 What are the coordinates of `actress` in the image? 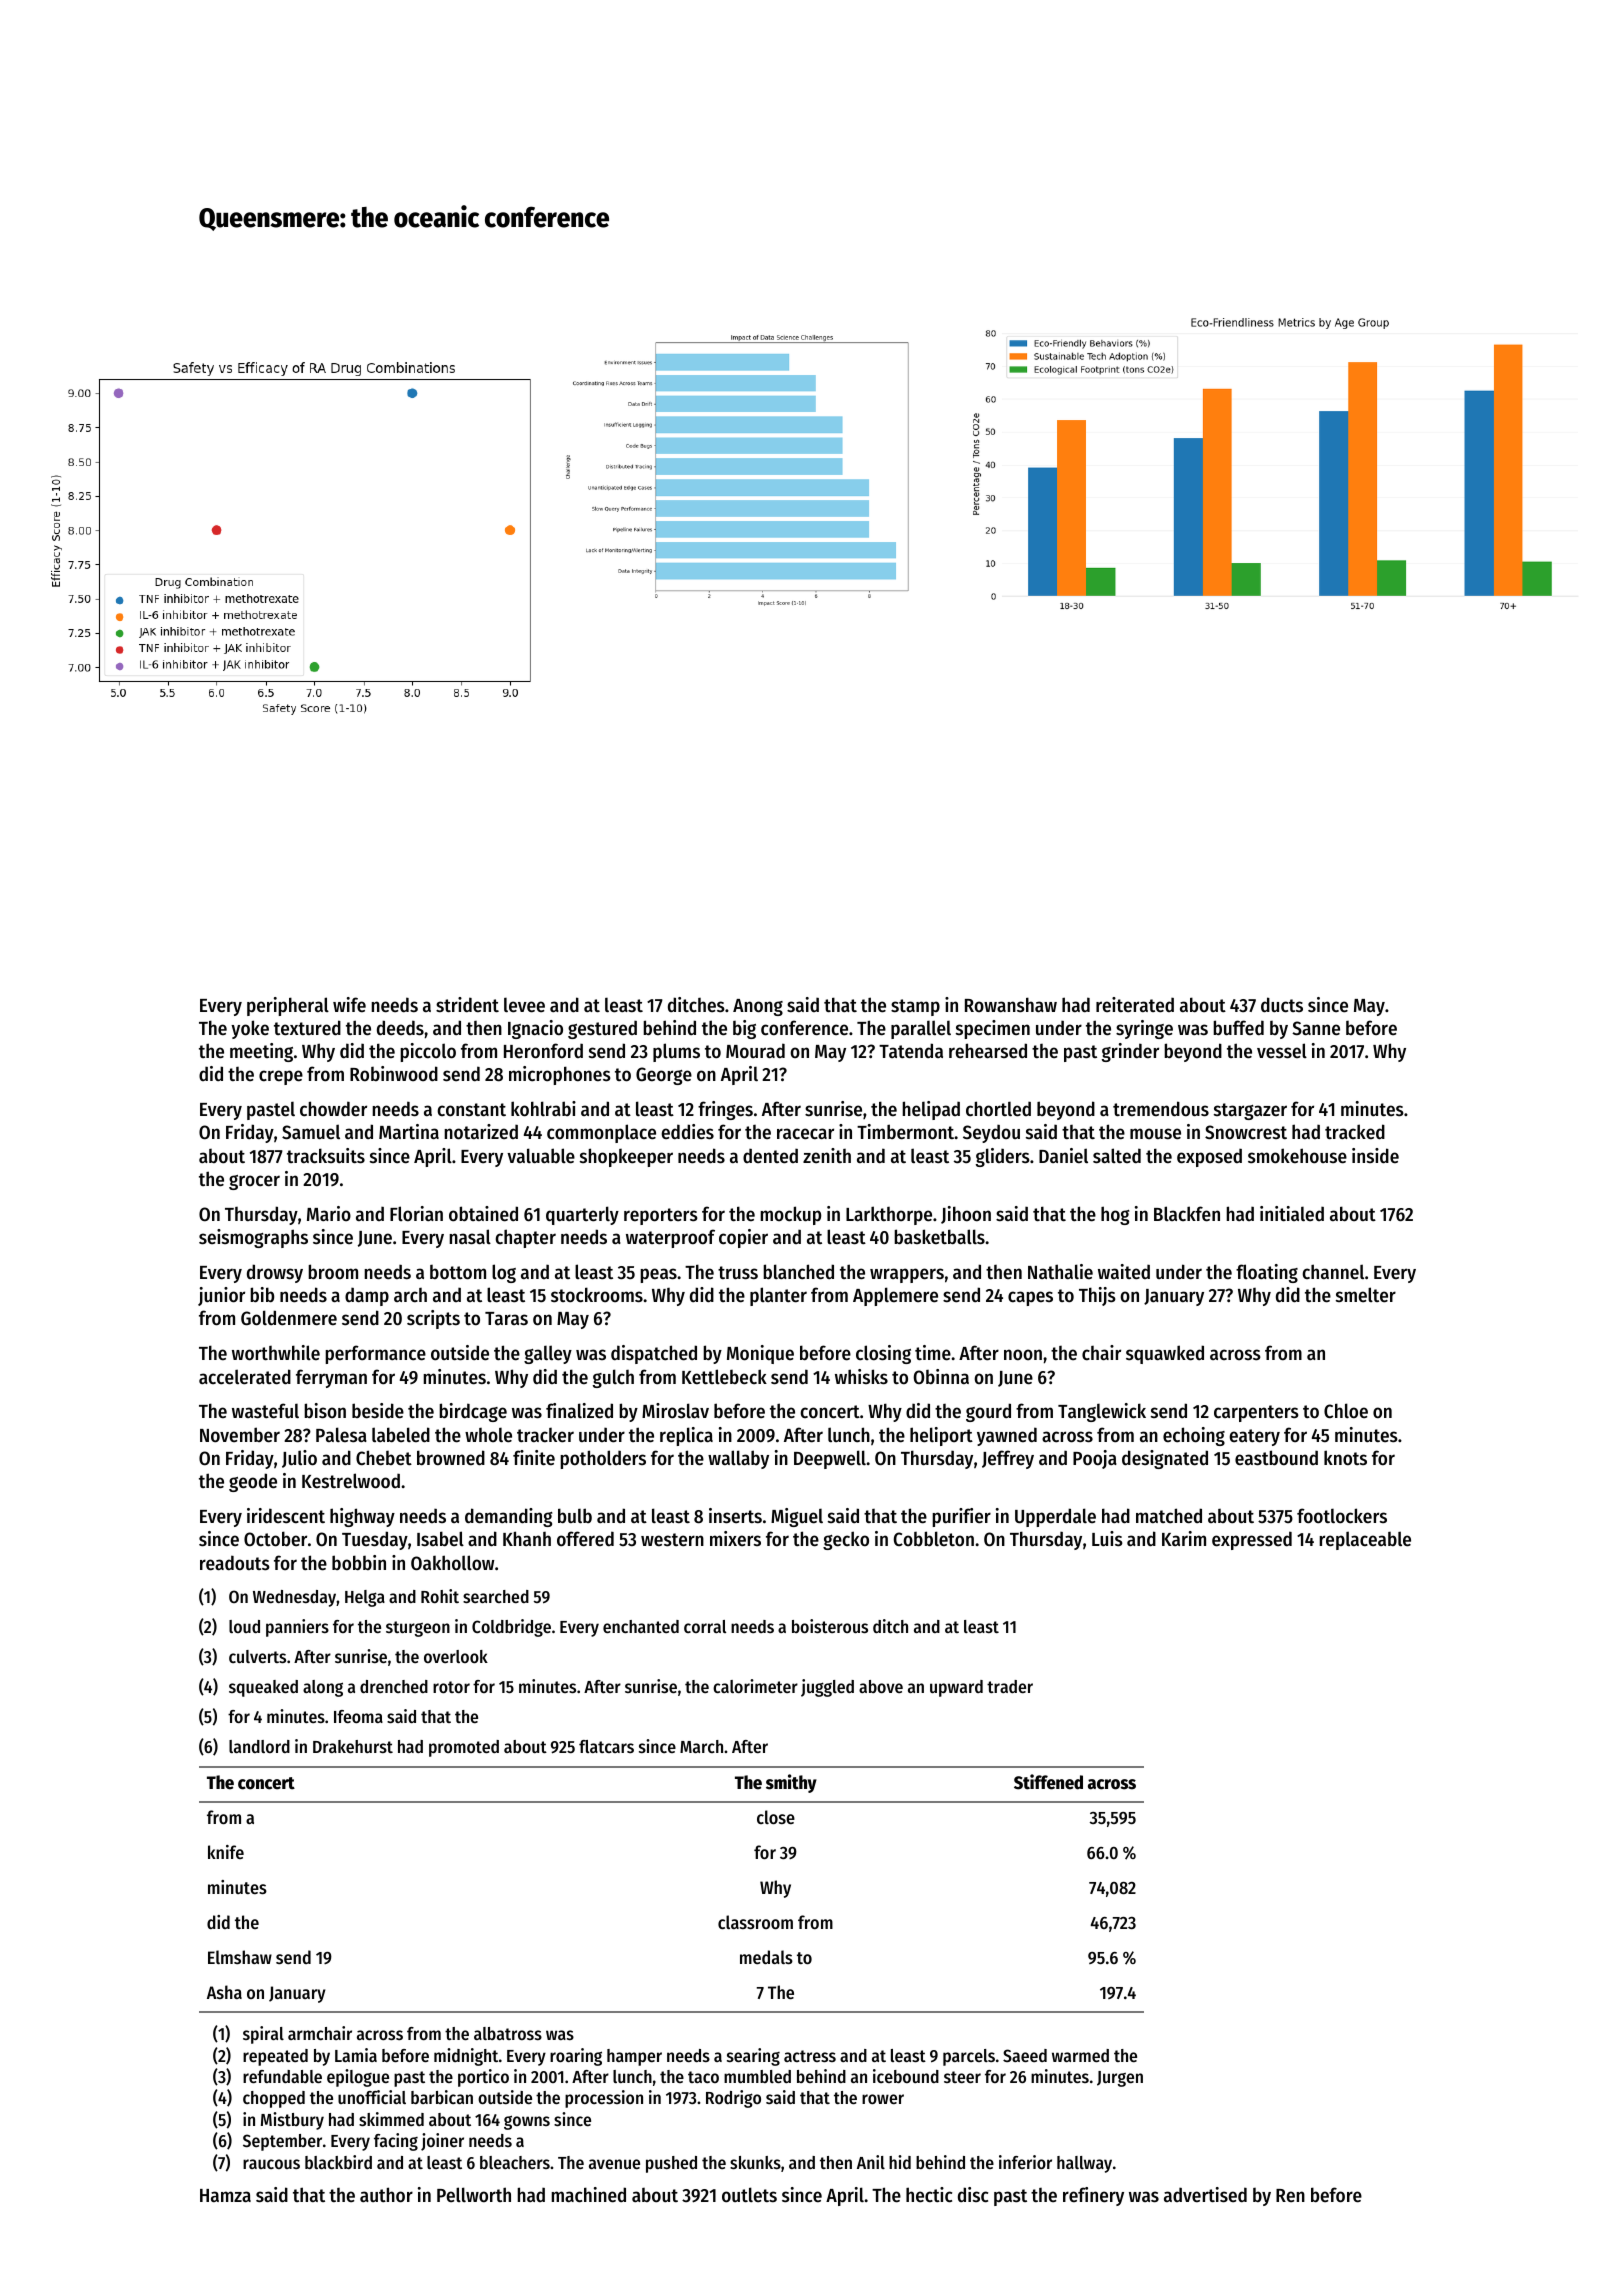 It's located at (810, 2056).
